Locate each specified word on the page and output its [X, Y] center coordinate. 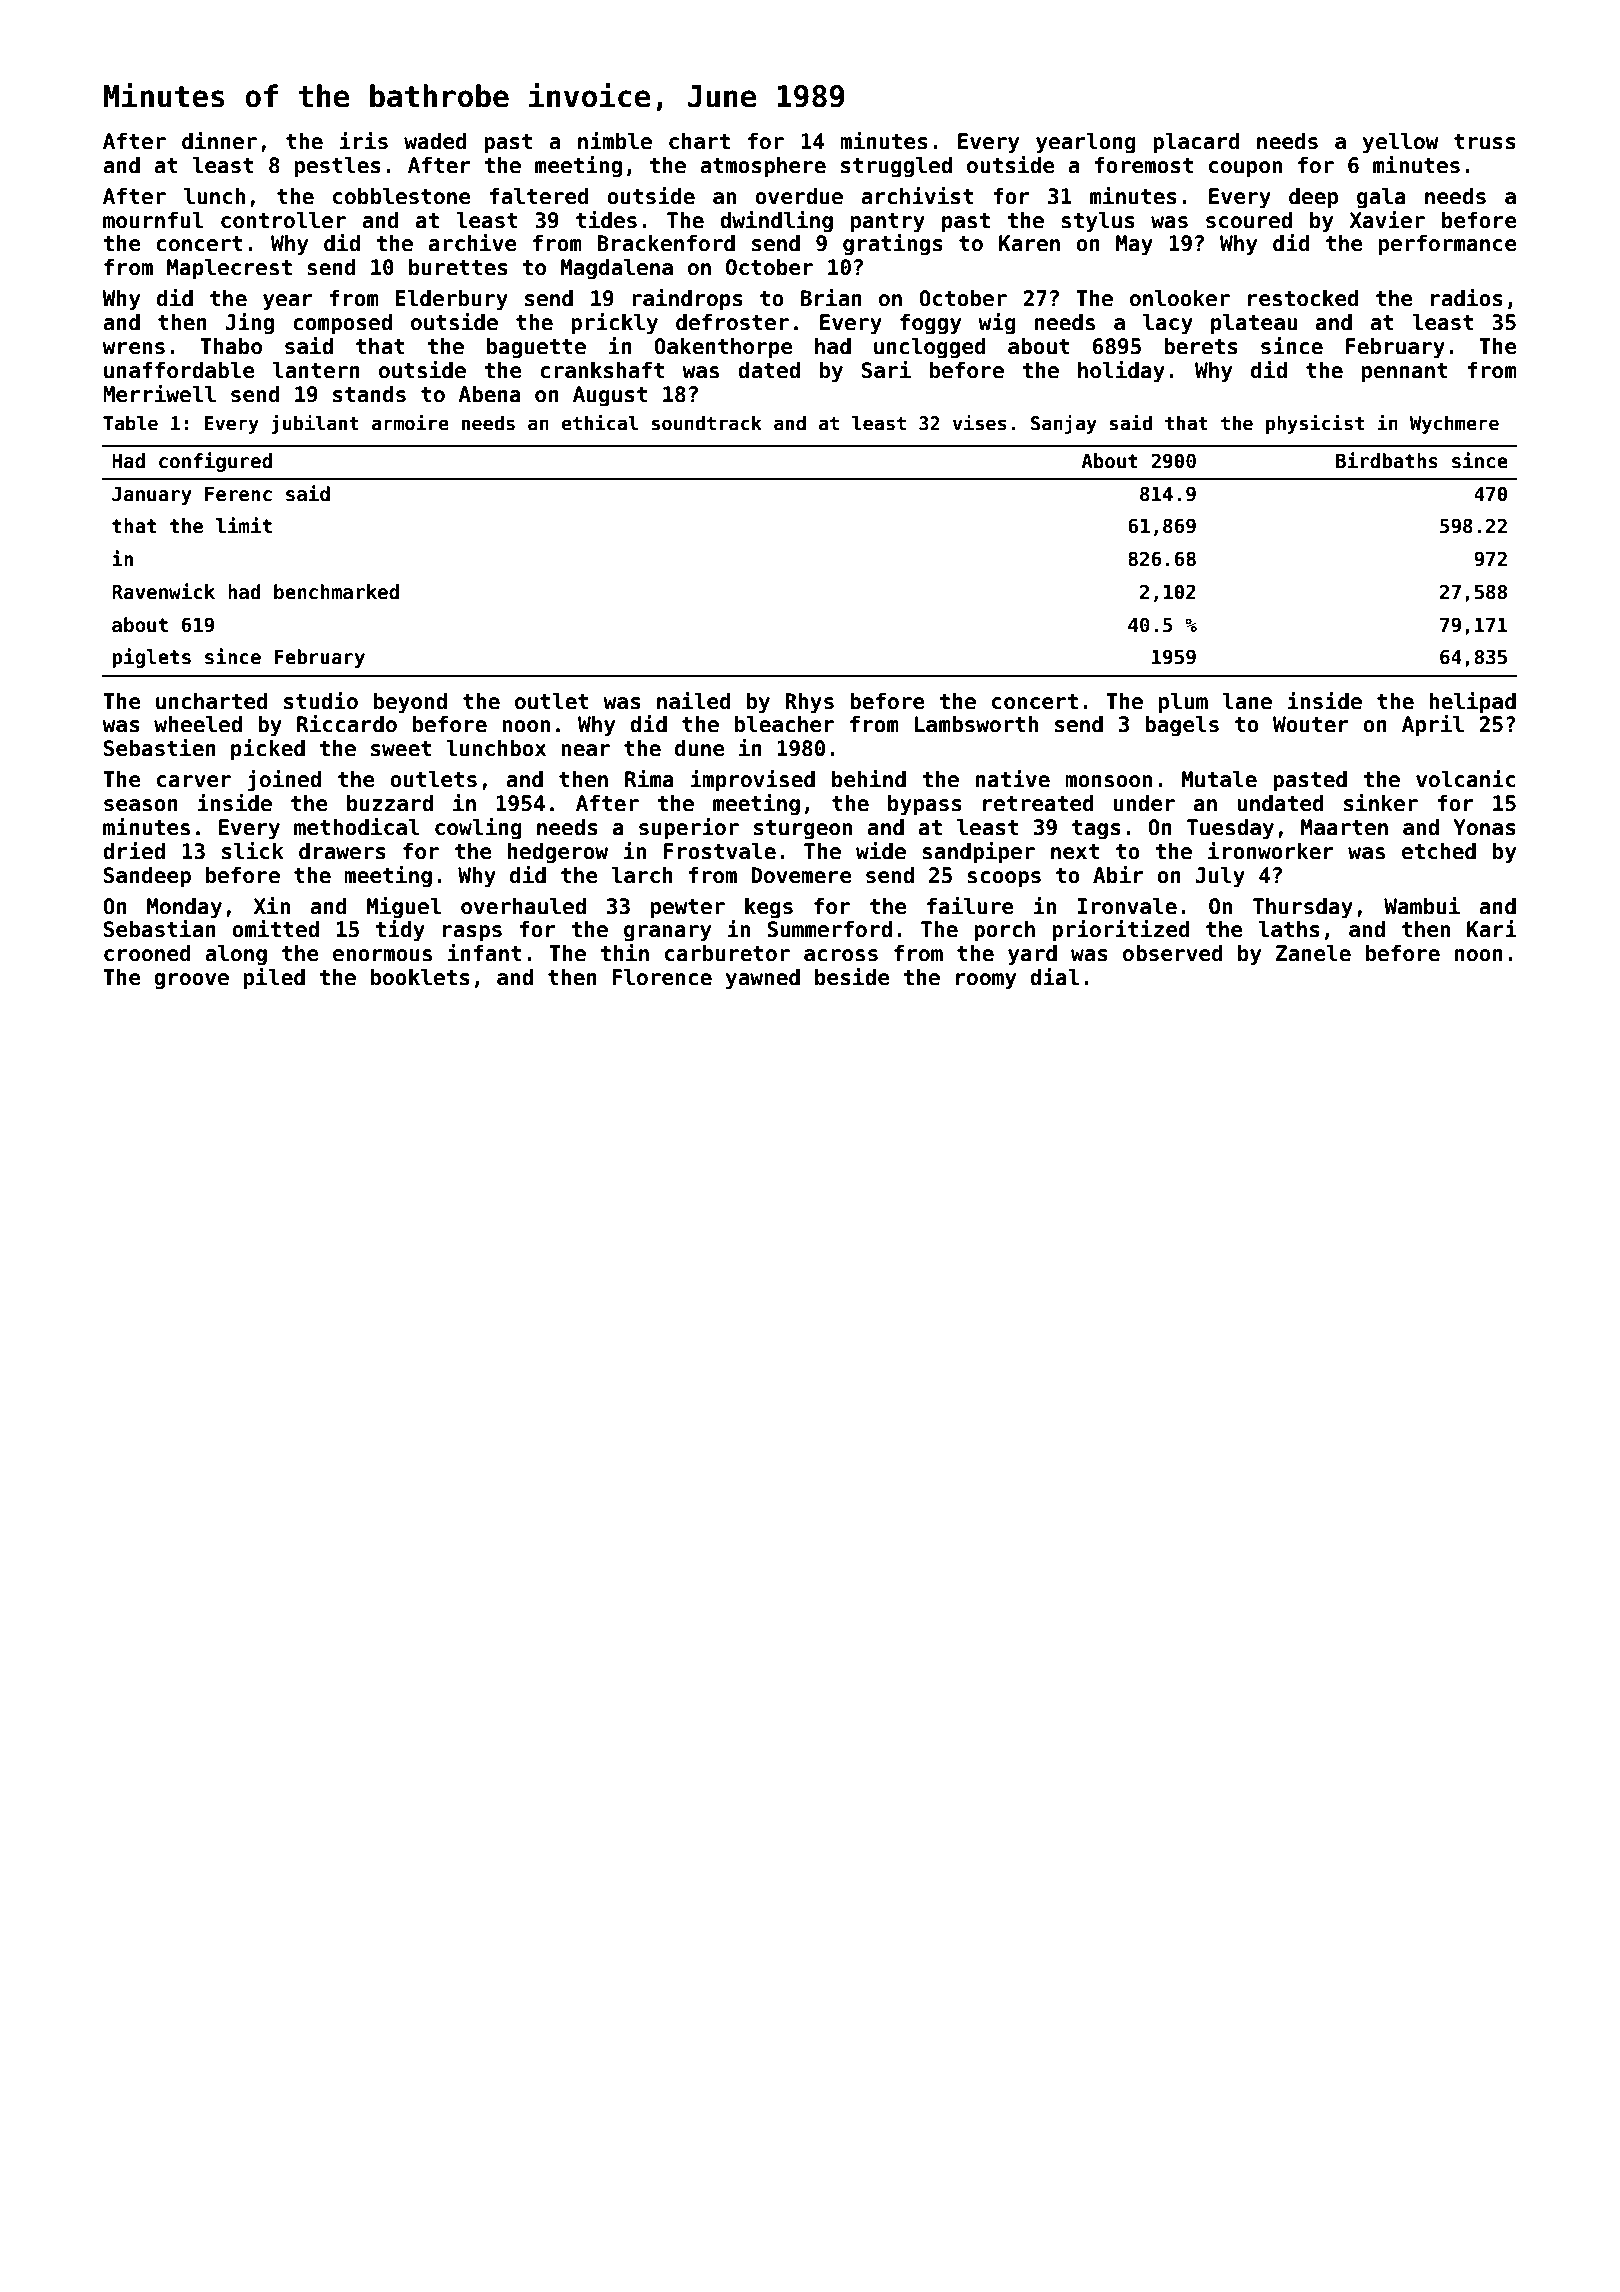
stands [369, 394]
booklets [420, 977]
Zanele [1313, 953]
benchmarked [336, 592]
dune [700, 748]
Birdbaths [1387, 460]
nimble [615, 141]
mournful [153, 220]
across [841, 955]
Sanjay [1064, 424]
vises [980, 423]
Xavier [1387, 220]
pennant [1405, 373]
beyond [410, 703]
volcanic [1466, 779]
